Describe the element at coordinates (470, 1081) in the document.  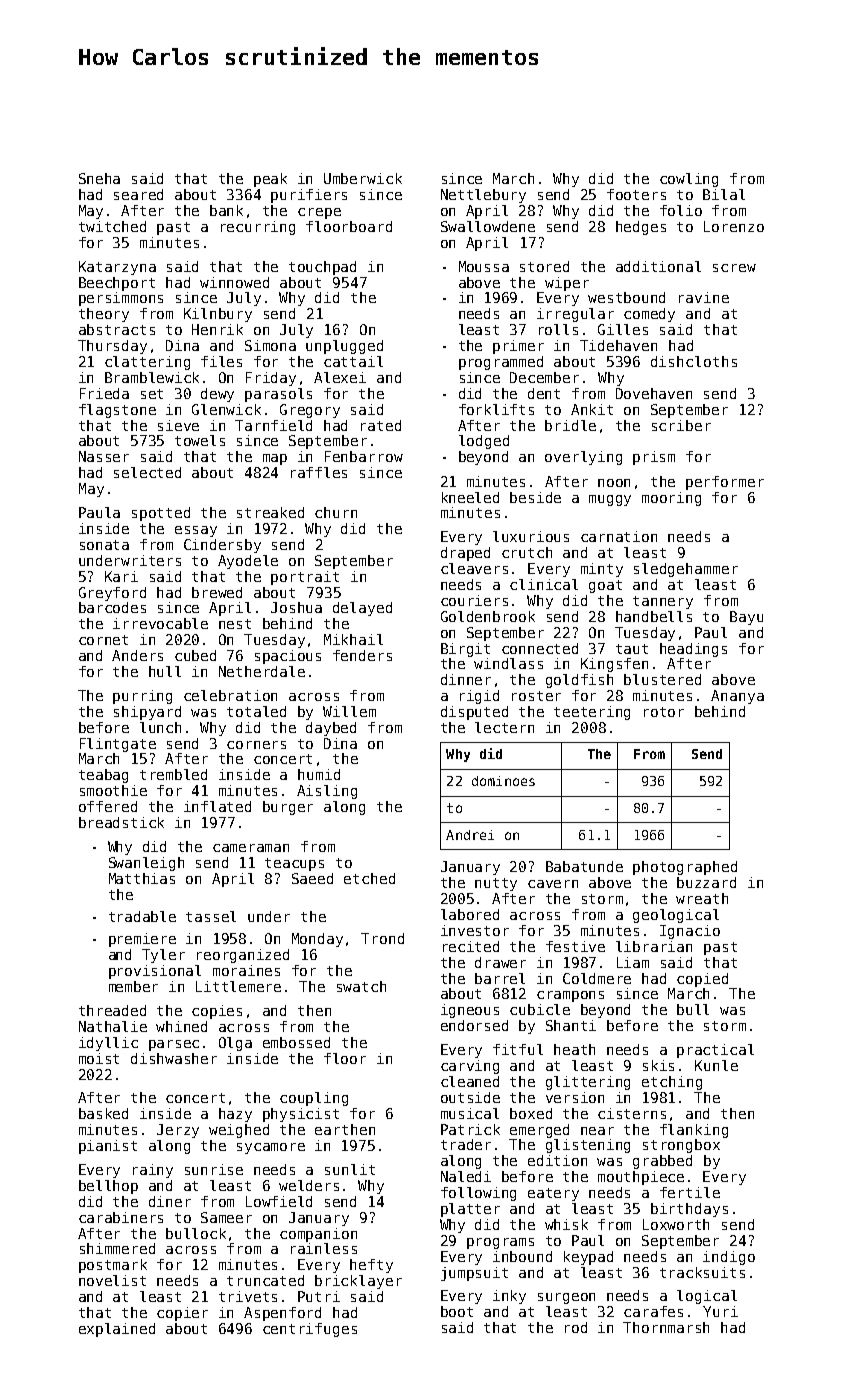
I see `cleaned` at that location.
